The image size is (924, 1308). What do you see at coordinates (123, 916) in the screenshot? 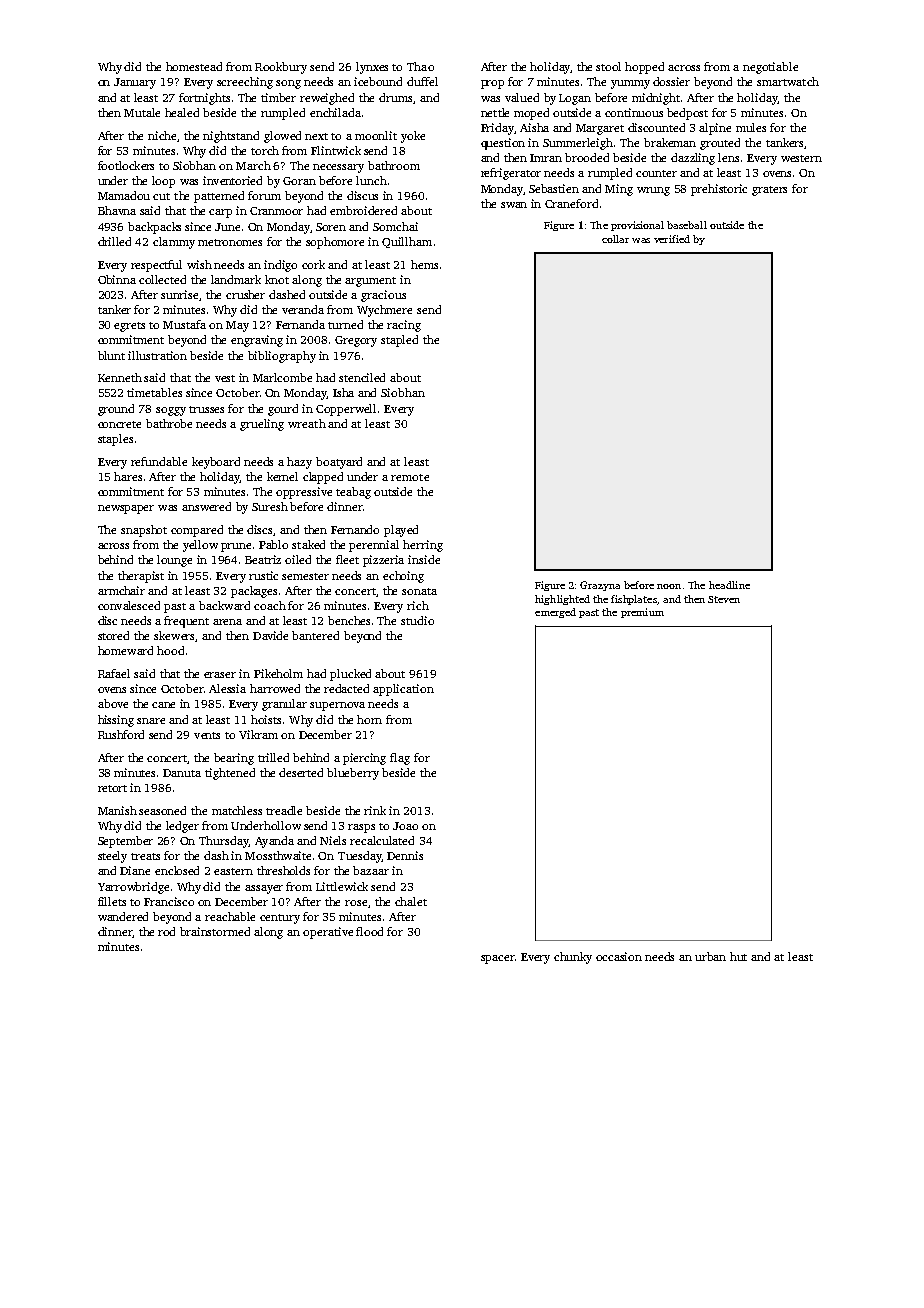
I see `wandered` at bounding box center [123, 916].
